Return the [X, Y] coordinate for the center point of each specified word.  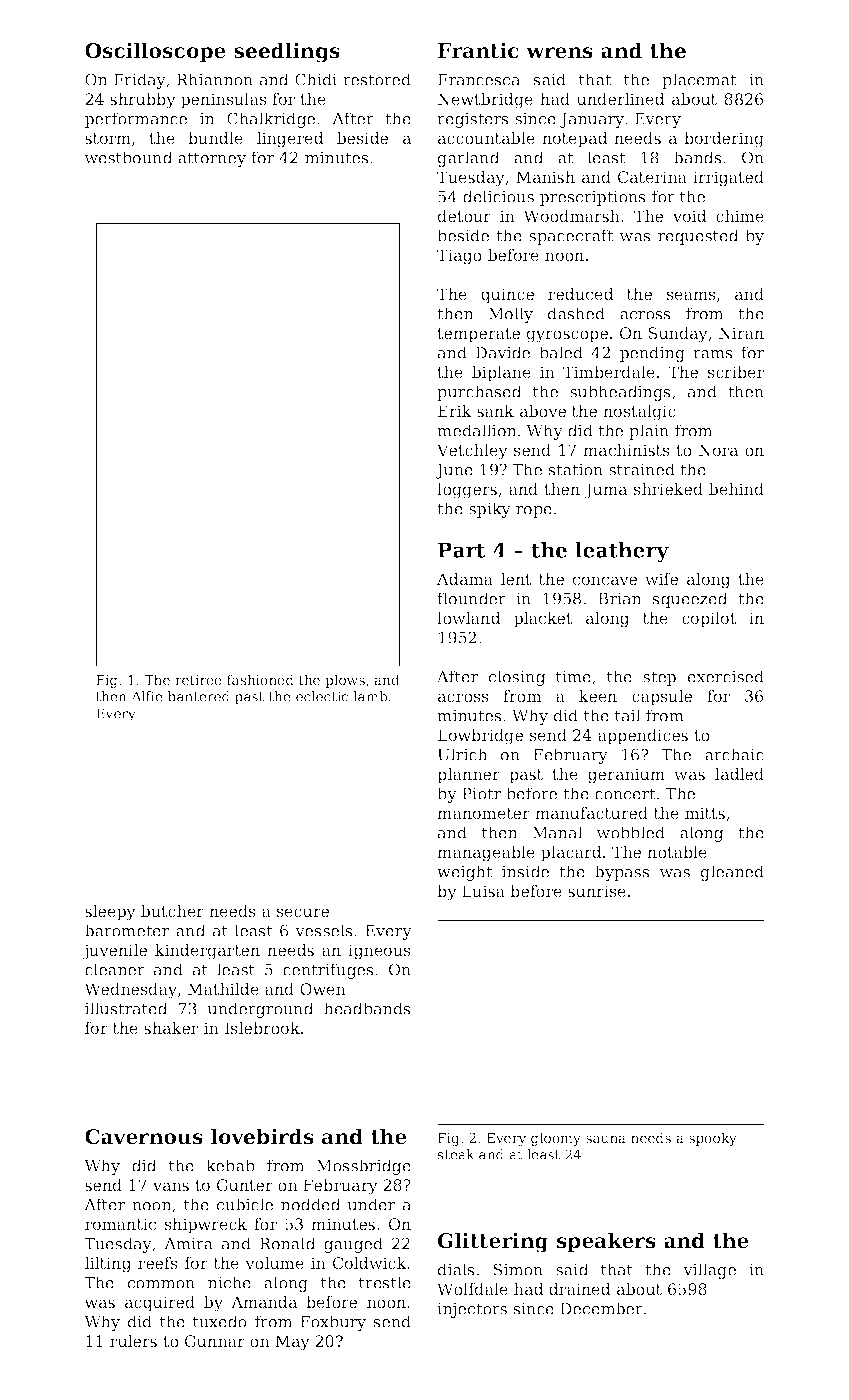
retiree [198, 680]
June [454, 471]
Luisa [483, 891]
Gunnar [215, 1341]
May [292, 1343]
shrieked [668, 489]
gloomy [556, 1139]
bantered [199, 696]
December [601, 1308]
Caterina [652, 177]
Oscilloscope [155, 52]
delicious [498, 196]
